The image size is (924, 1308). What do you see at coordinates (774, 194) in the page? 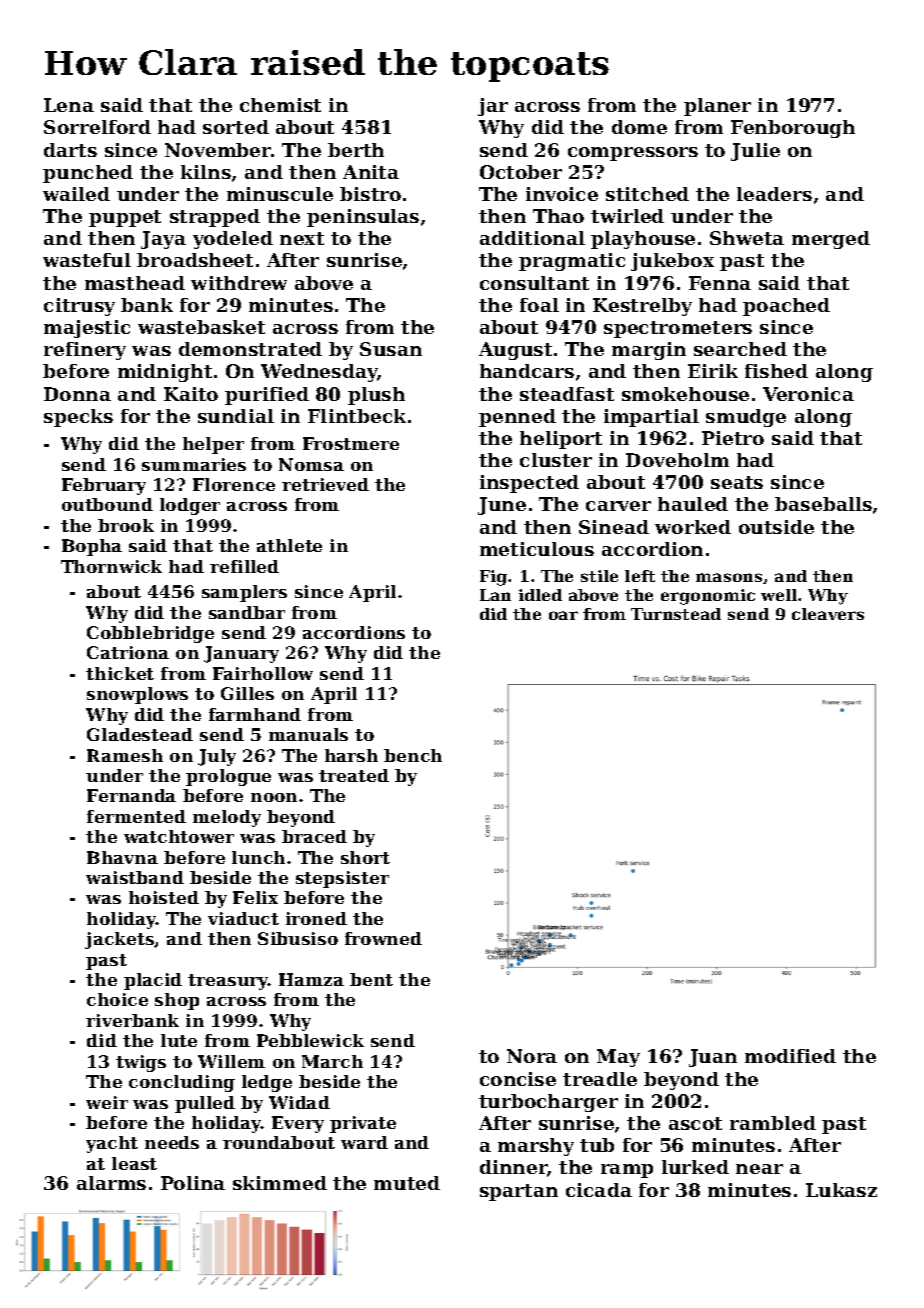
I see `leaders` at bounding box center [774, 194].
